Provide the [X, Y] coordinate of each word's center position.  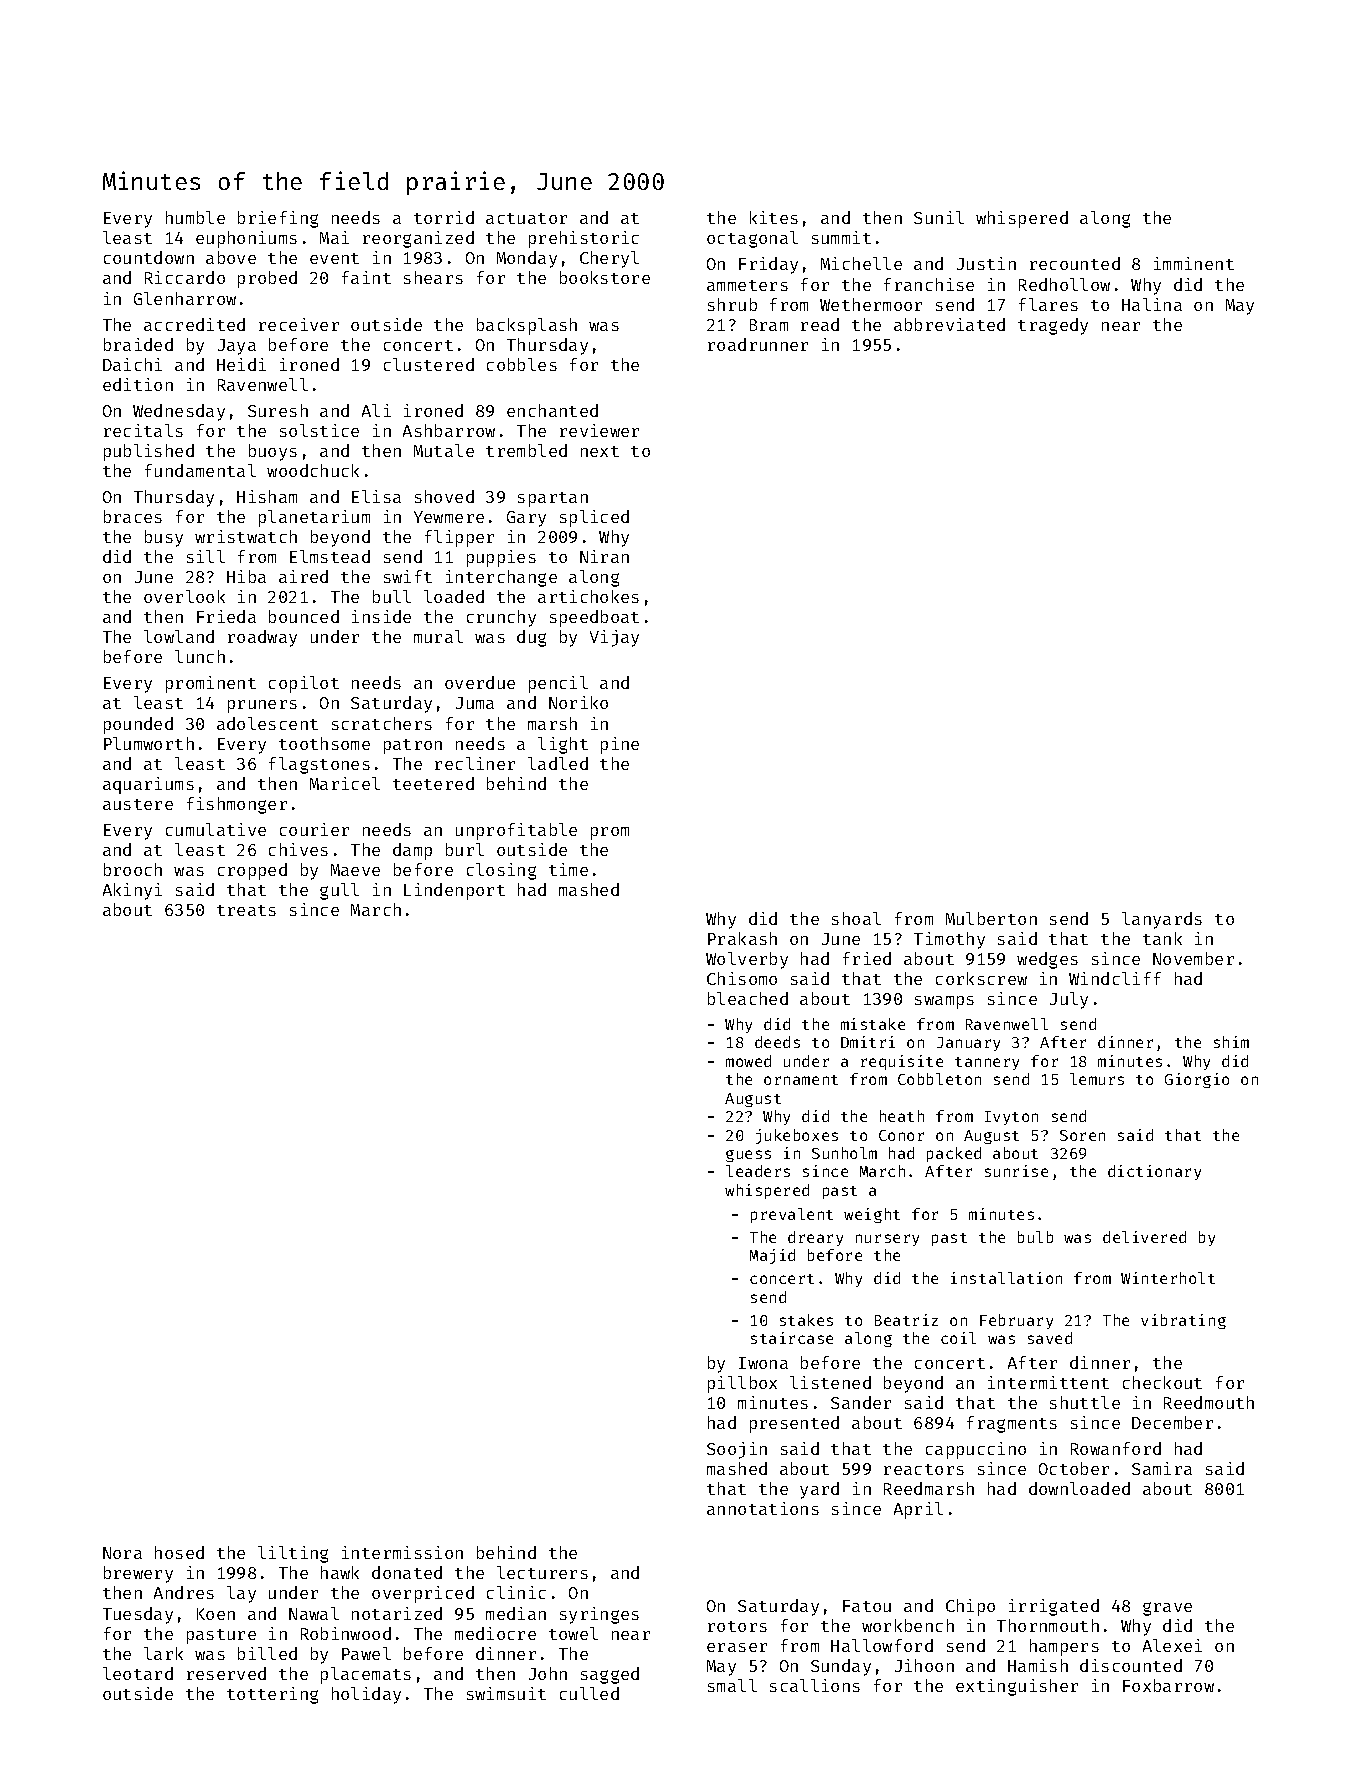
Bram [769, 325]
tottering [272, 1695]
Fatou [867, 1606]
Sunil [939, 217]
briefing [278, 219]
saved [1050, 1338]
